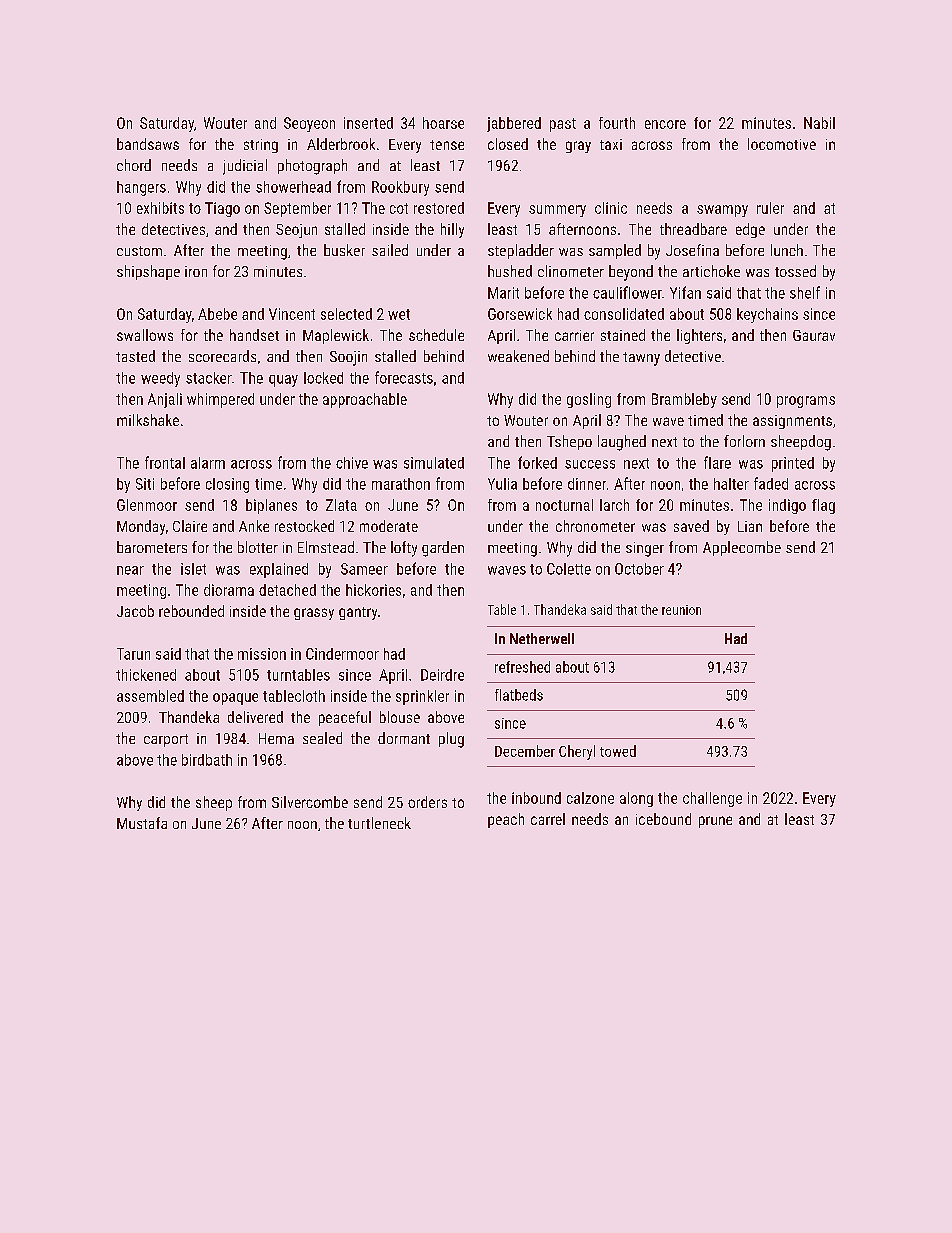 The height and width of the screenshot is (1233, 952). What do you see at coordinates (436, 335) in the screenshot?
I see `schedule` at bounding box center [436, 335].
